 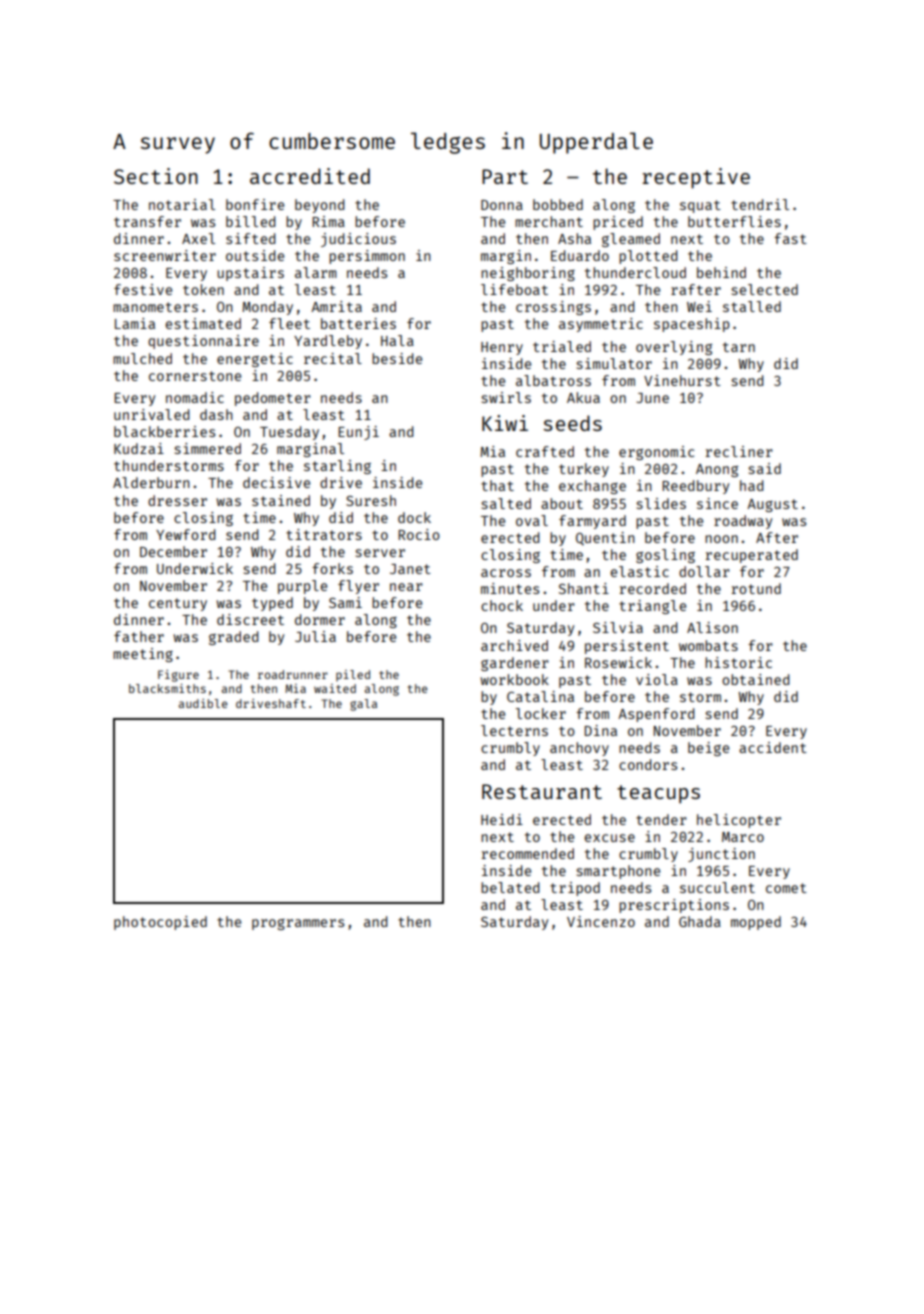 What do you see at coordinates (601, 921) in the page?
I see `Vincenzo` at bounding box center [601, 921].
